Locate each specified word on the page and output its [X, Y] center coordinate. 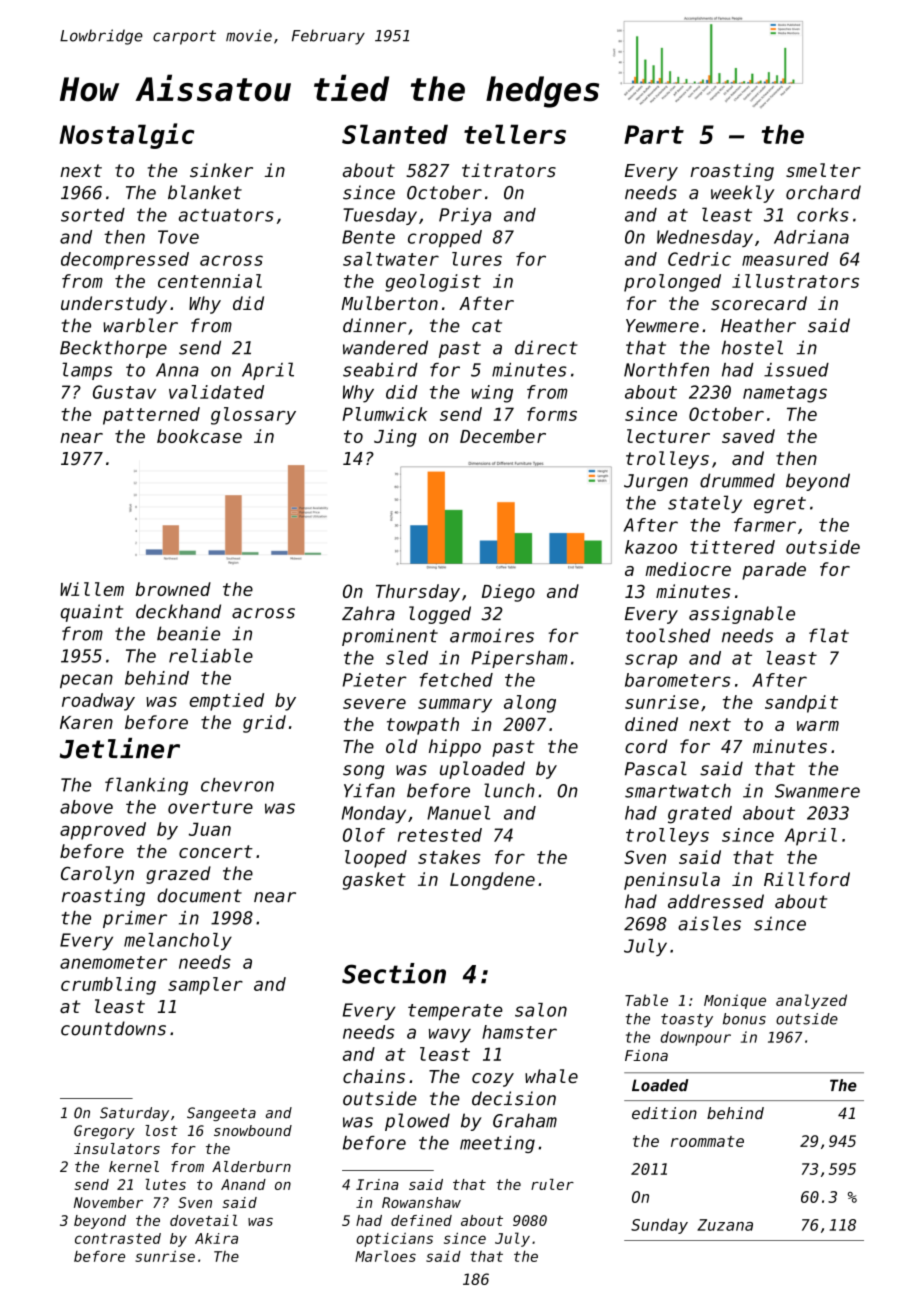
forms [552, 414]
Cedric [699, 259]
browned [173, 589]
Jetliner [120, 748]
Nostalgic [126, 136]
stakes [449, 857]
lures [477, 259]
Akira [216, 1238]
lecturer [668, 436]
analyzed [811, 1001]
